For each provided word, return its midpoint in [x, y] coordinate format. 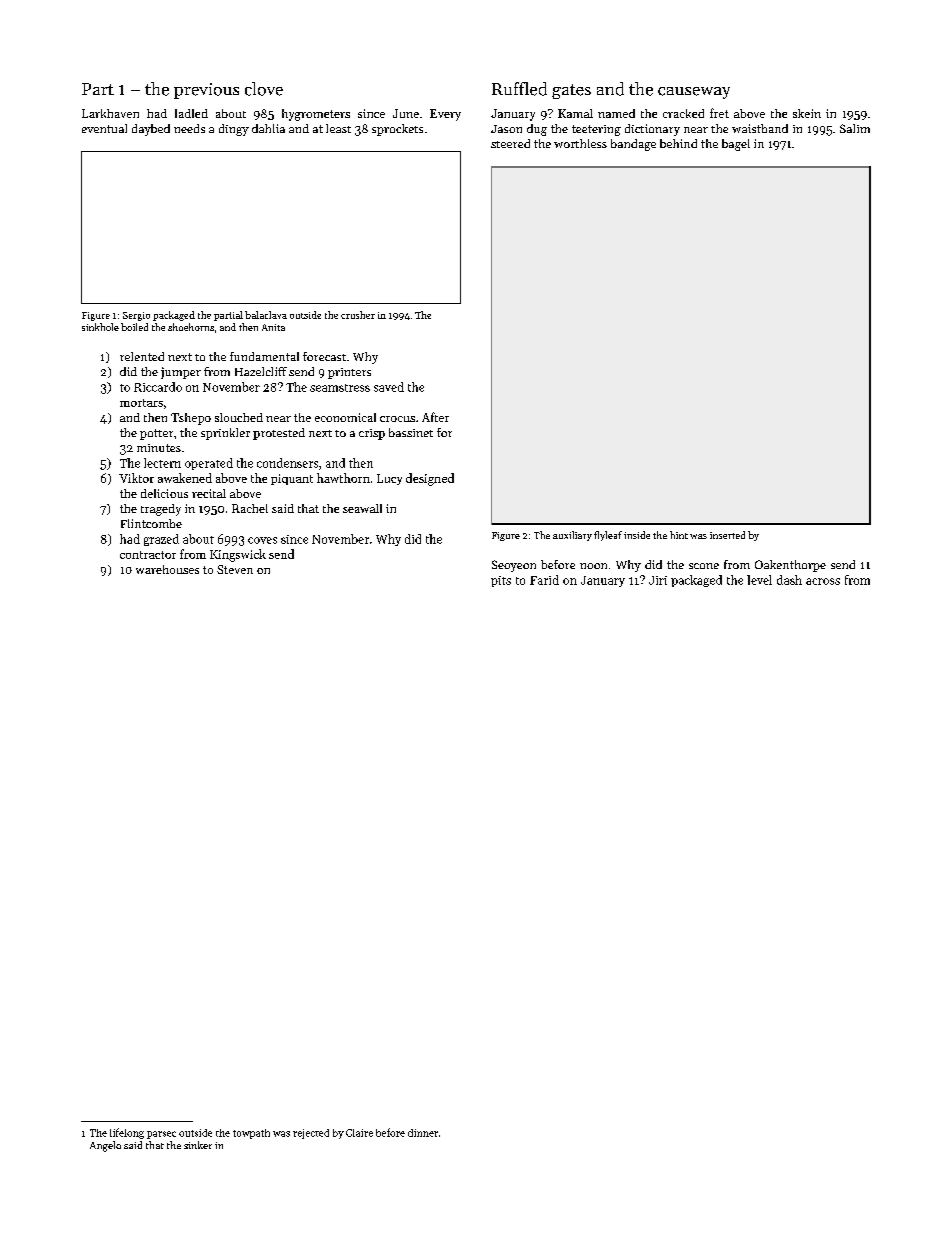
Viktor [136, 478]
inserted [727, 535]
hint [679, 535]
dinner [423, 1133]
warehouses [167, 569]
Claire [359, 1133]
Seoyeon [514, 566]
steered [510, 143]
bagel [736, 145]
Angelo [105, 1146]
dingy [234, 130]
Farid [544, 580]
